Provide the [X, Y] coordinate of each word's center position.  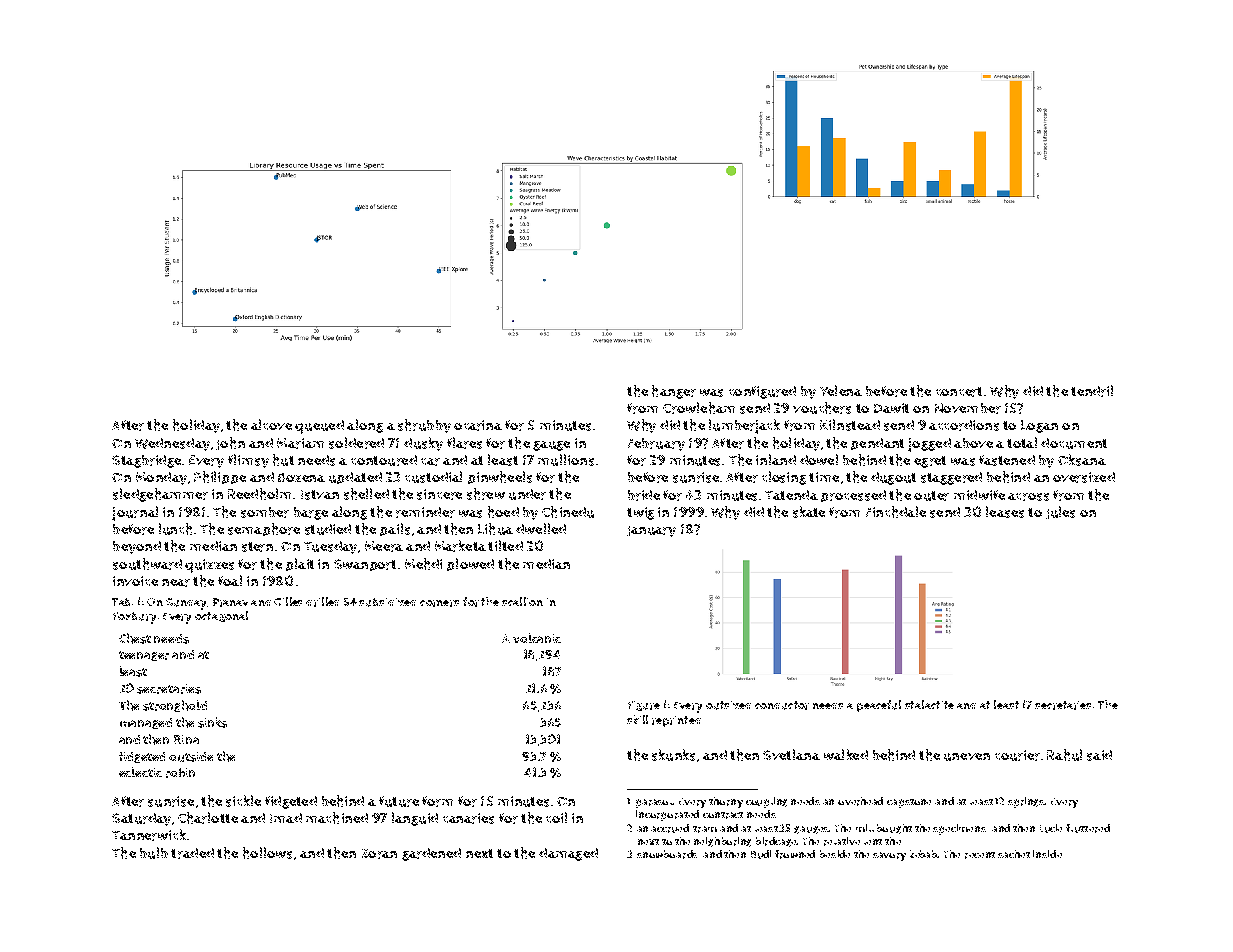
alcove [271, 424]
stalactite [929, 704]
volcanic [537, 638]
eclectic [140, 772]
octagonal [221, 616]
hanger [674, 392]
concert [959, 392]
